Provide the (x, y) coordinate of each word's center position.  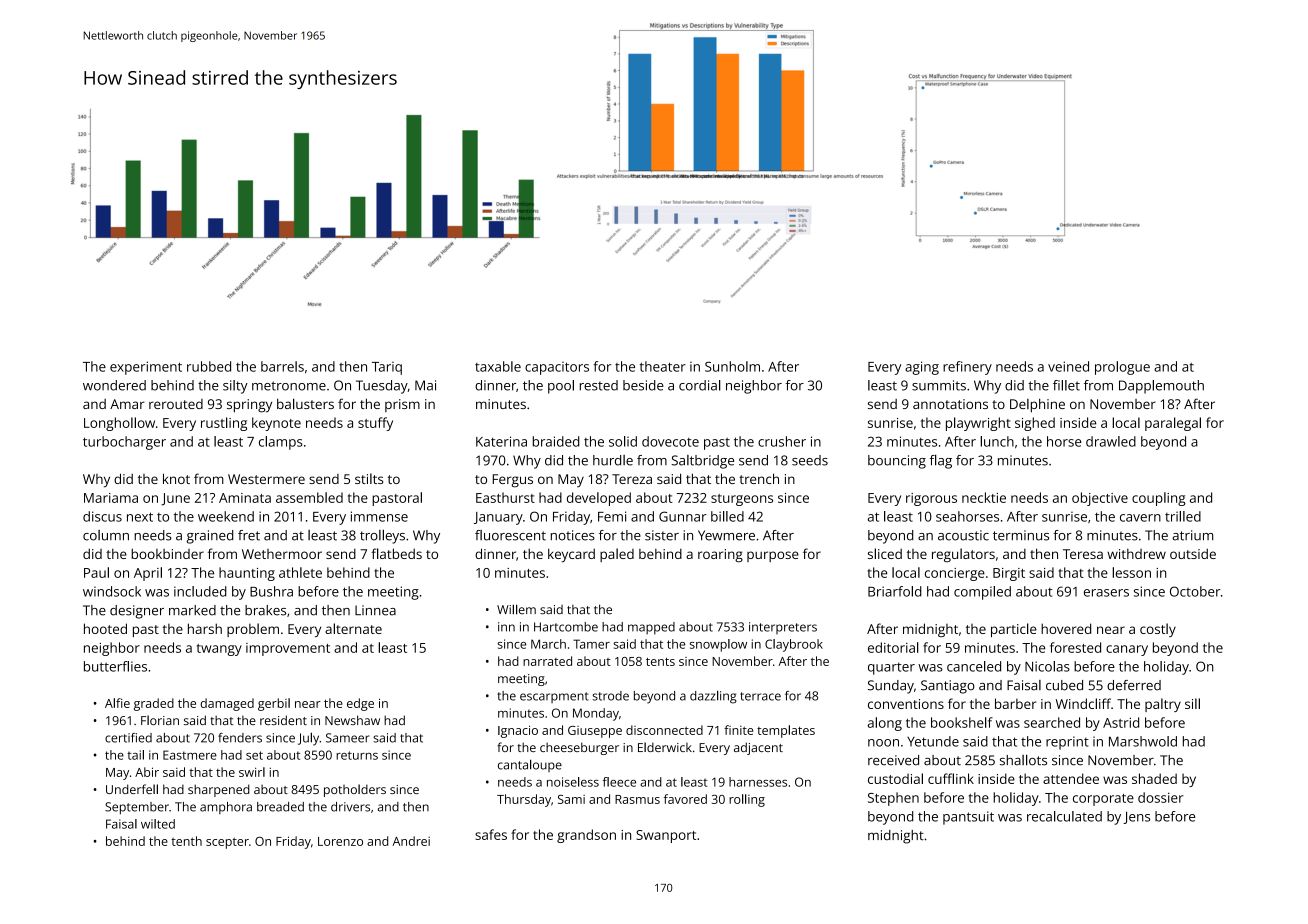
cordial (700, 385)
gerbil (274, 704)
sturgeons (742, 500)
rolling (747, 800)
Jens (1136, 817)
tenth (186, 841)
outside (1193, 553)
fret (249, 535)
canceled (974, 666)
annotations (950, 404)
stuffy (375, 424)
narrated (547, 661)
